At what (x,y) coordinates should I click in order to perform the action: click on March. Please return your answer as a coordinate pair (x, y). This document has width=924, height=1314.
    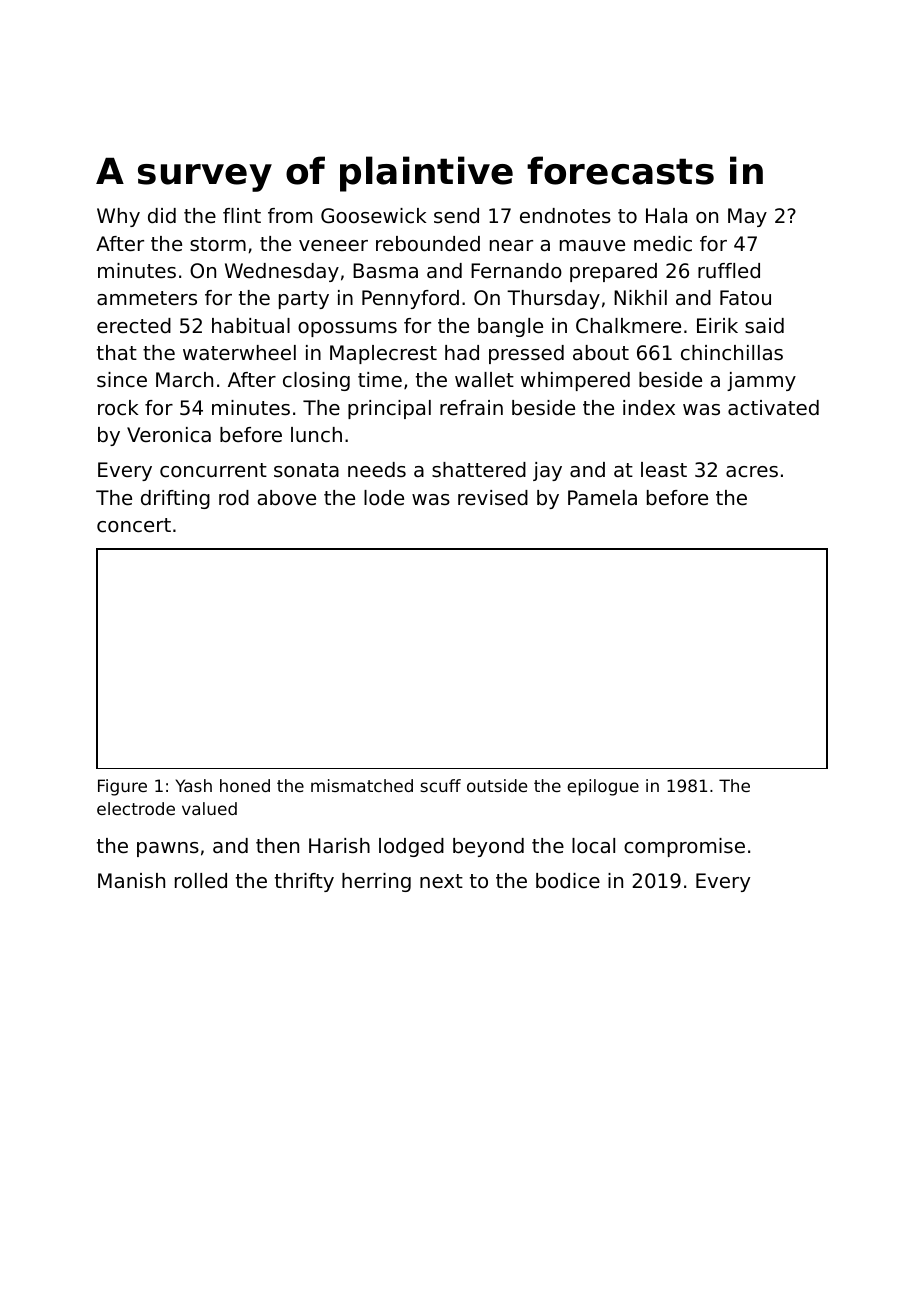
    Looking at the image, I should click on (184, 380).
